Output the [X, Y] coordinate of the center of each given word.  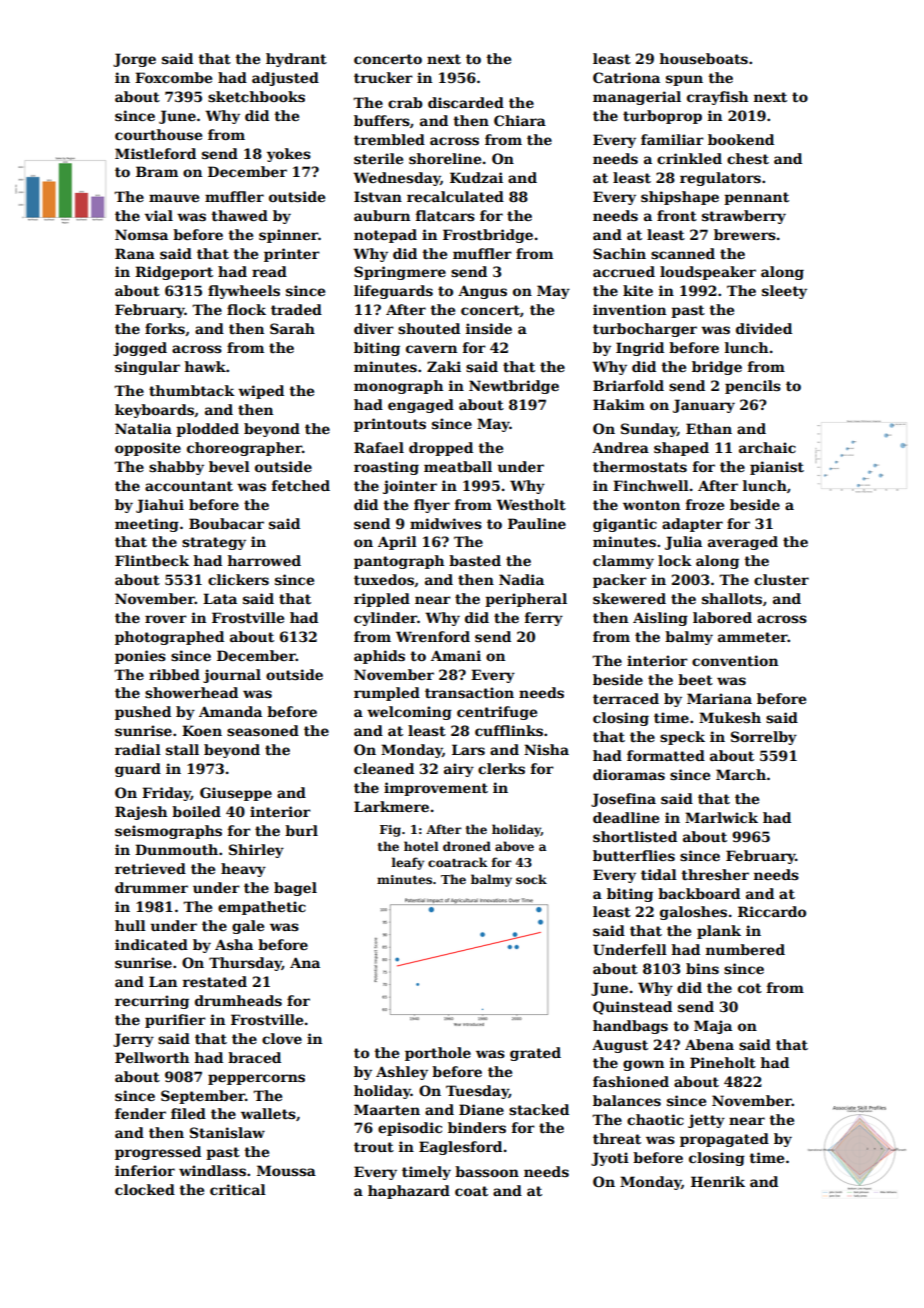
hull [130, 925]
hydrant [296, 60]
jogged [140, 349]
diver [374, 328]
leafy [408, 863]
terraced [626, 698]
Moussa [286, 1170]
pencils [753, 387]
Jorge [134, 60]
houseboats [704, 58]
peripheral [526, 600]
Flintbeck [152, 560]
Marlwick [721, 817]
